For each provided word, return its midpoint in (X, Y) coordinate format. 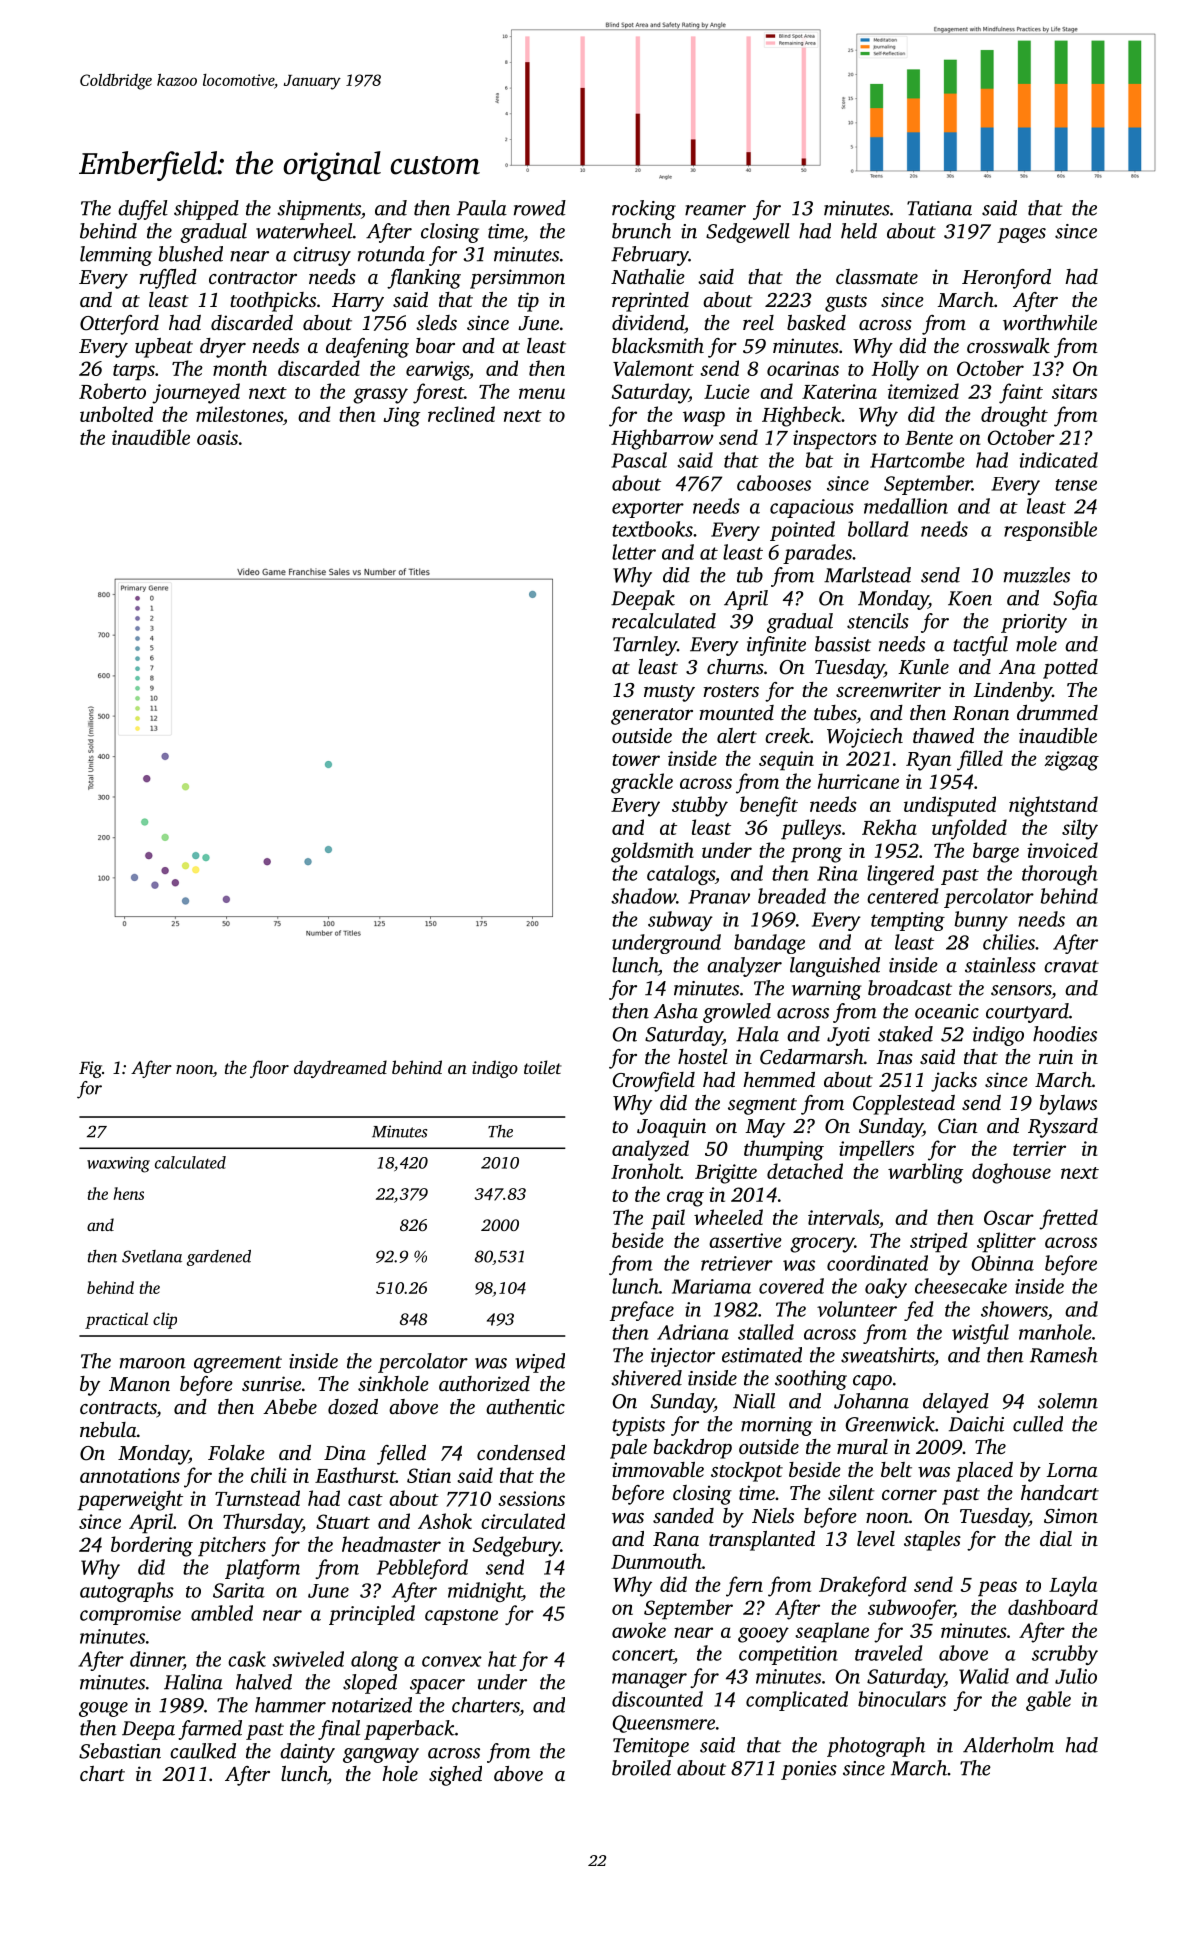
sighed (455, 1776)
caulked (203, 1751)
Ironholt (646, 1171)
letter (634, 552)
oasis (217, 437)
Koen (970, 598)
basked (816, 322)
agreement (238, 1364)
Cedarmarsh (812, 1057)
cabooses (774, 483)
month (240, 368)
